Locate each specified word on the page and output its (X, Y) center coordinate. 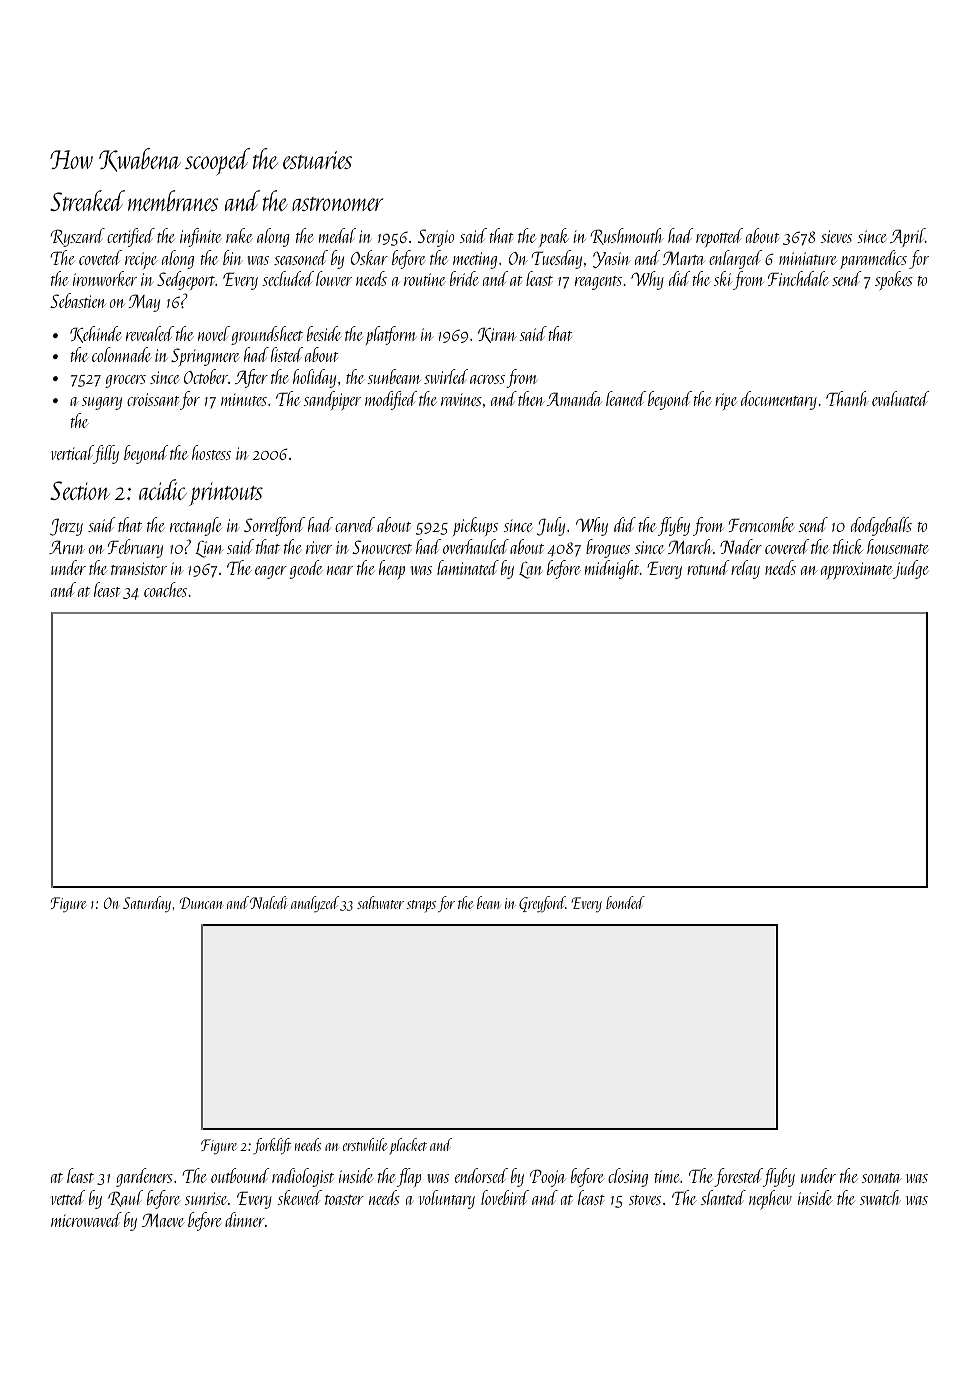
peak (554, 237)
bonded (625, 902)
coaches (165, 589)
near (340, 570)
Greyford (542, 904)
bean (488, 902)
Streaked (87, 200)
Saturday (147, 904)
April (907, 237)
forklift (272, 1146)
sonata (881, 1178)
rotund (708, 567)
